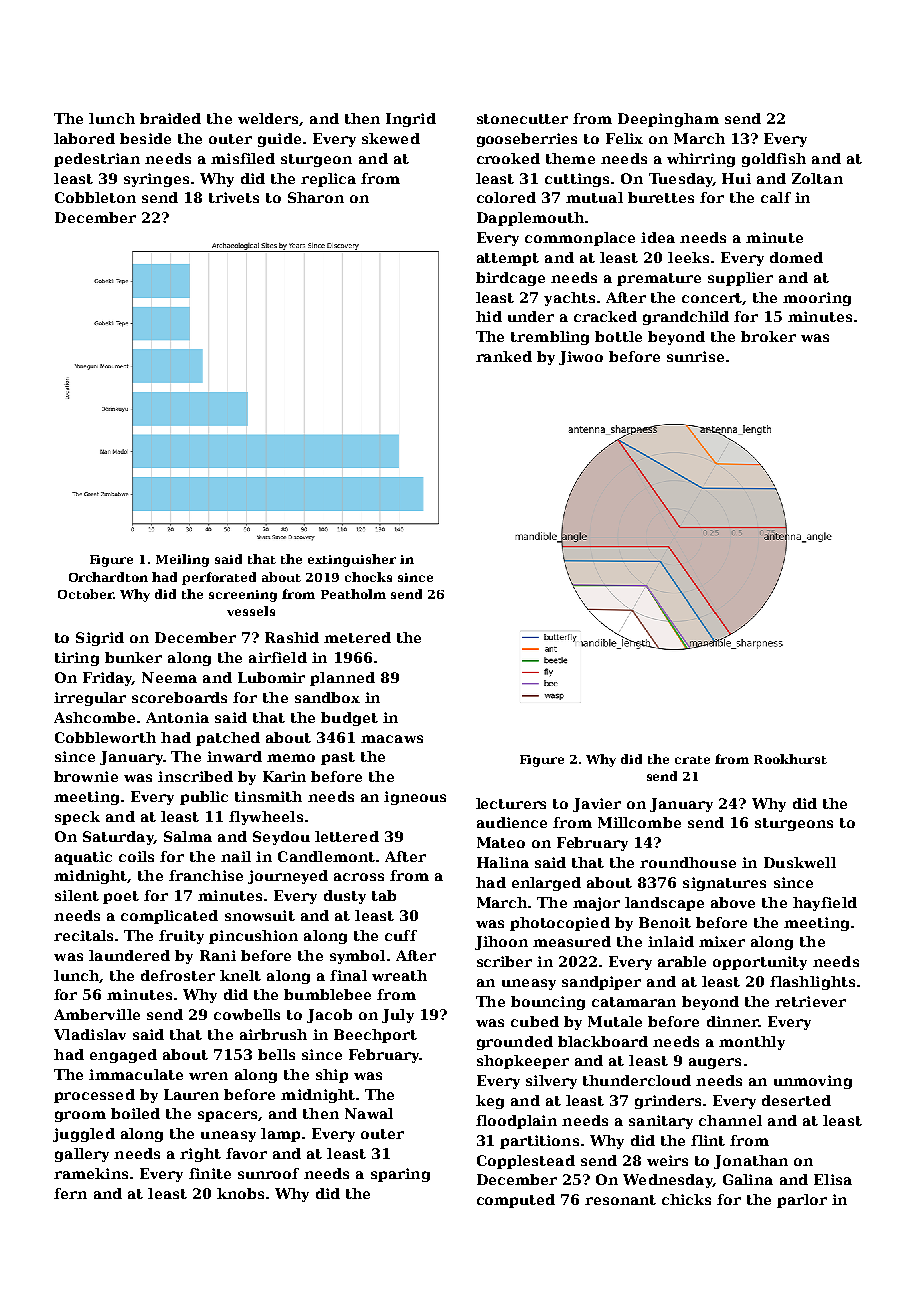  What do you see at coordinates (182, 560) in the document?
I see `Meiling` at bounding box center [182, 560].
